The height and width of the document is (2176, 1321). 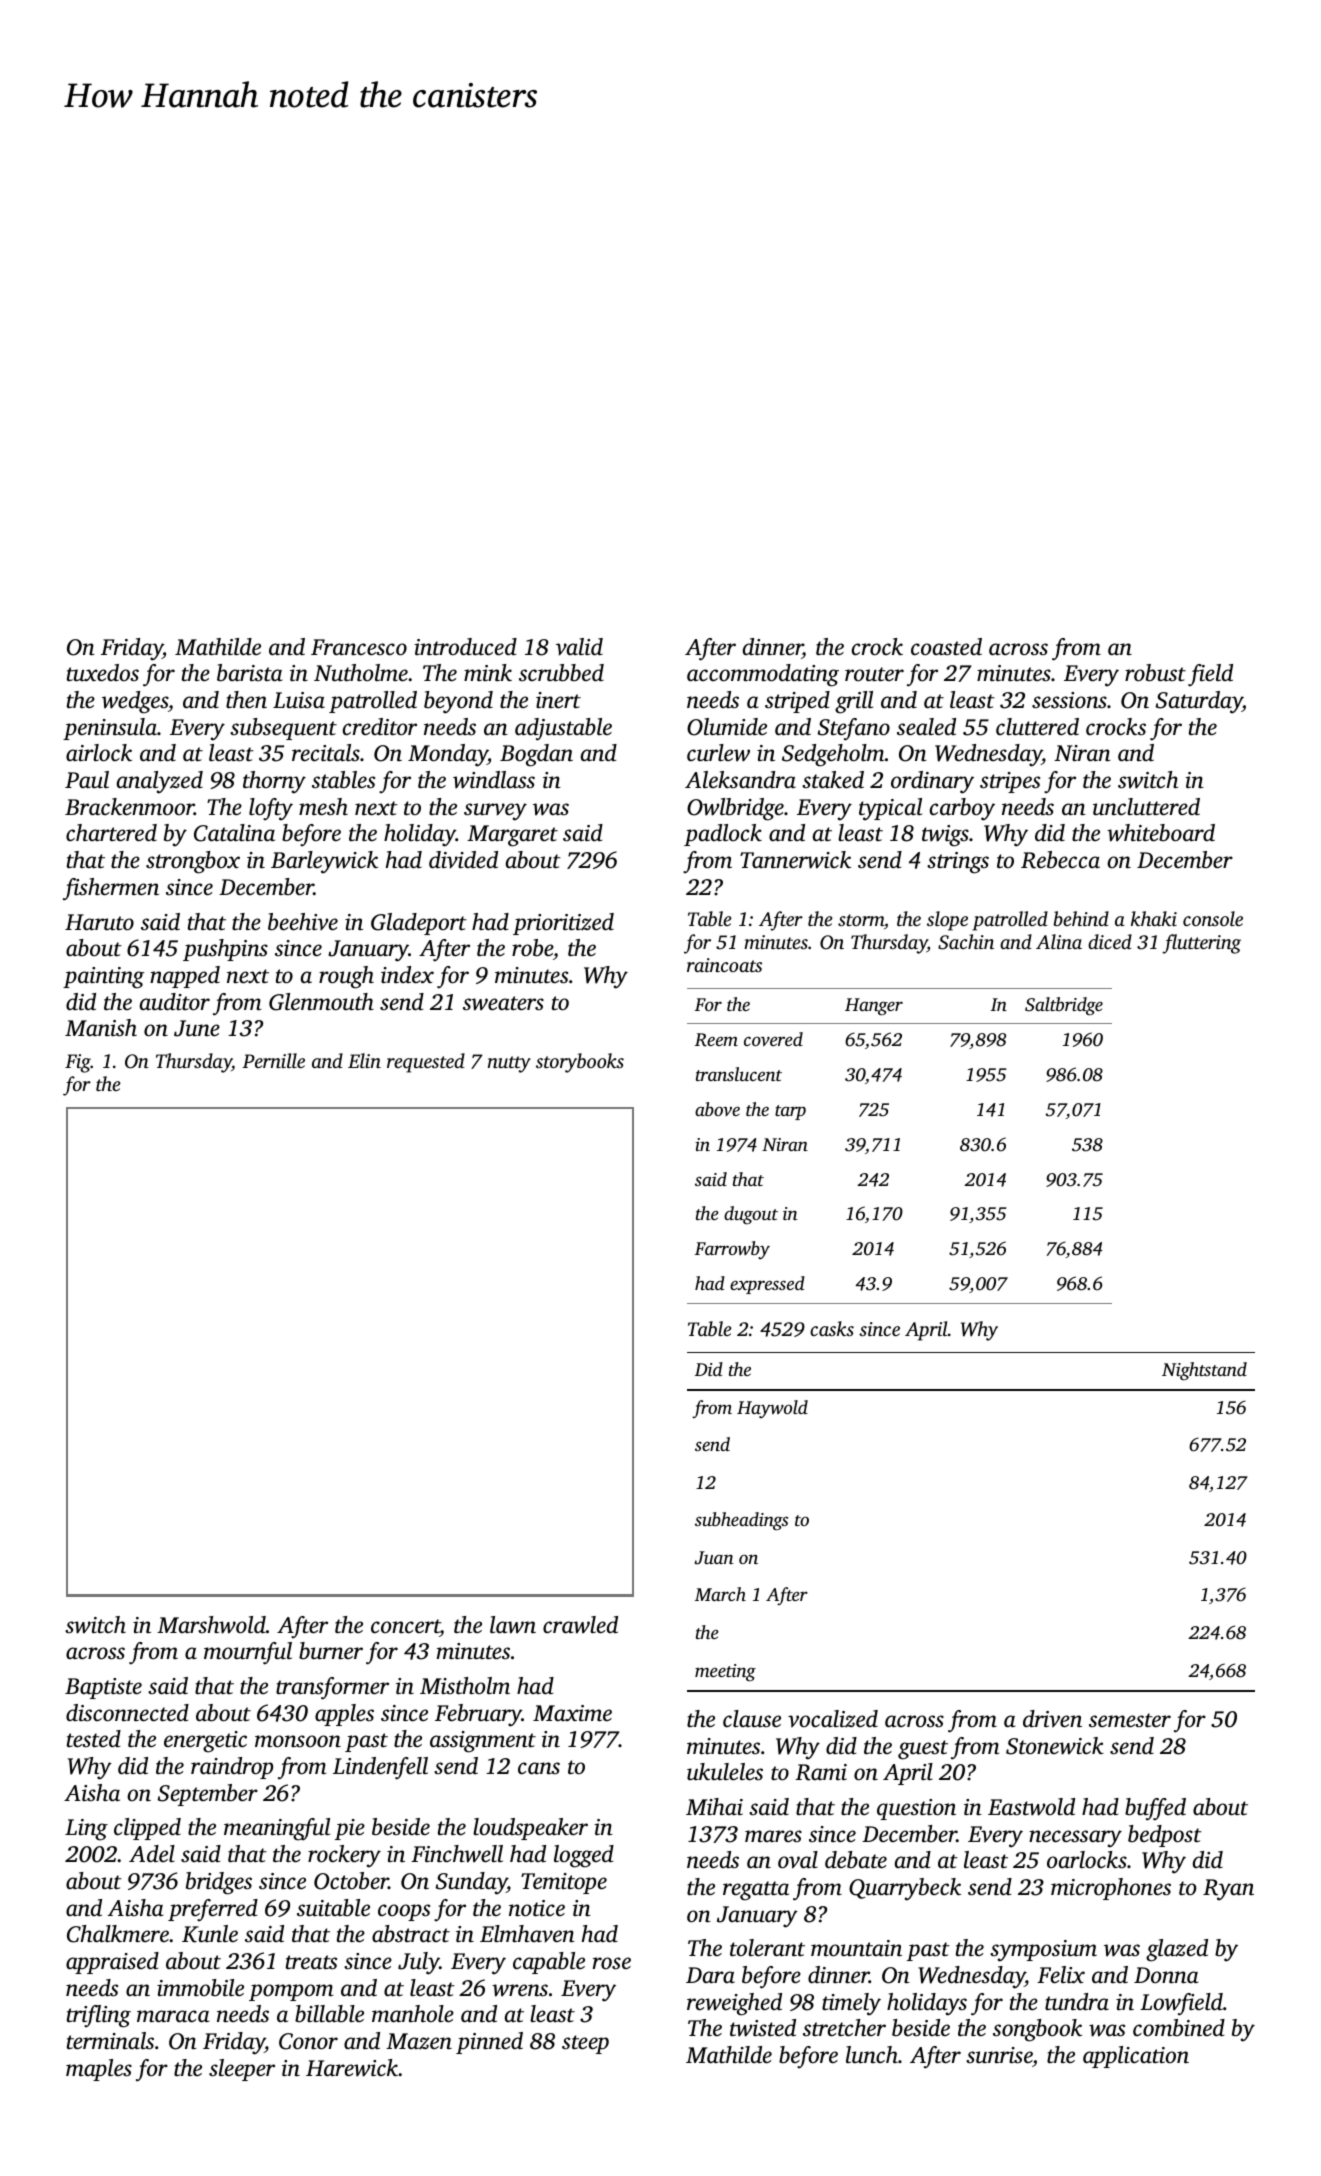 I want to click on stripes, so click(x=1010, y=782).
